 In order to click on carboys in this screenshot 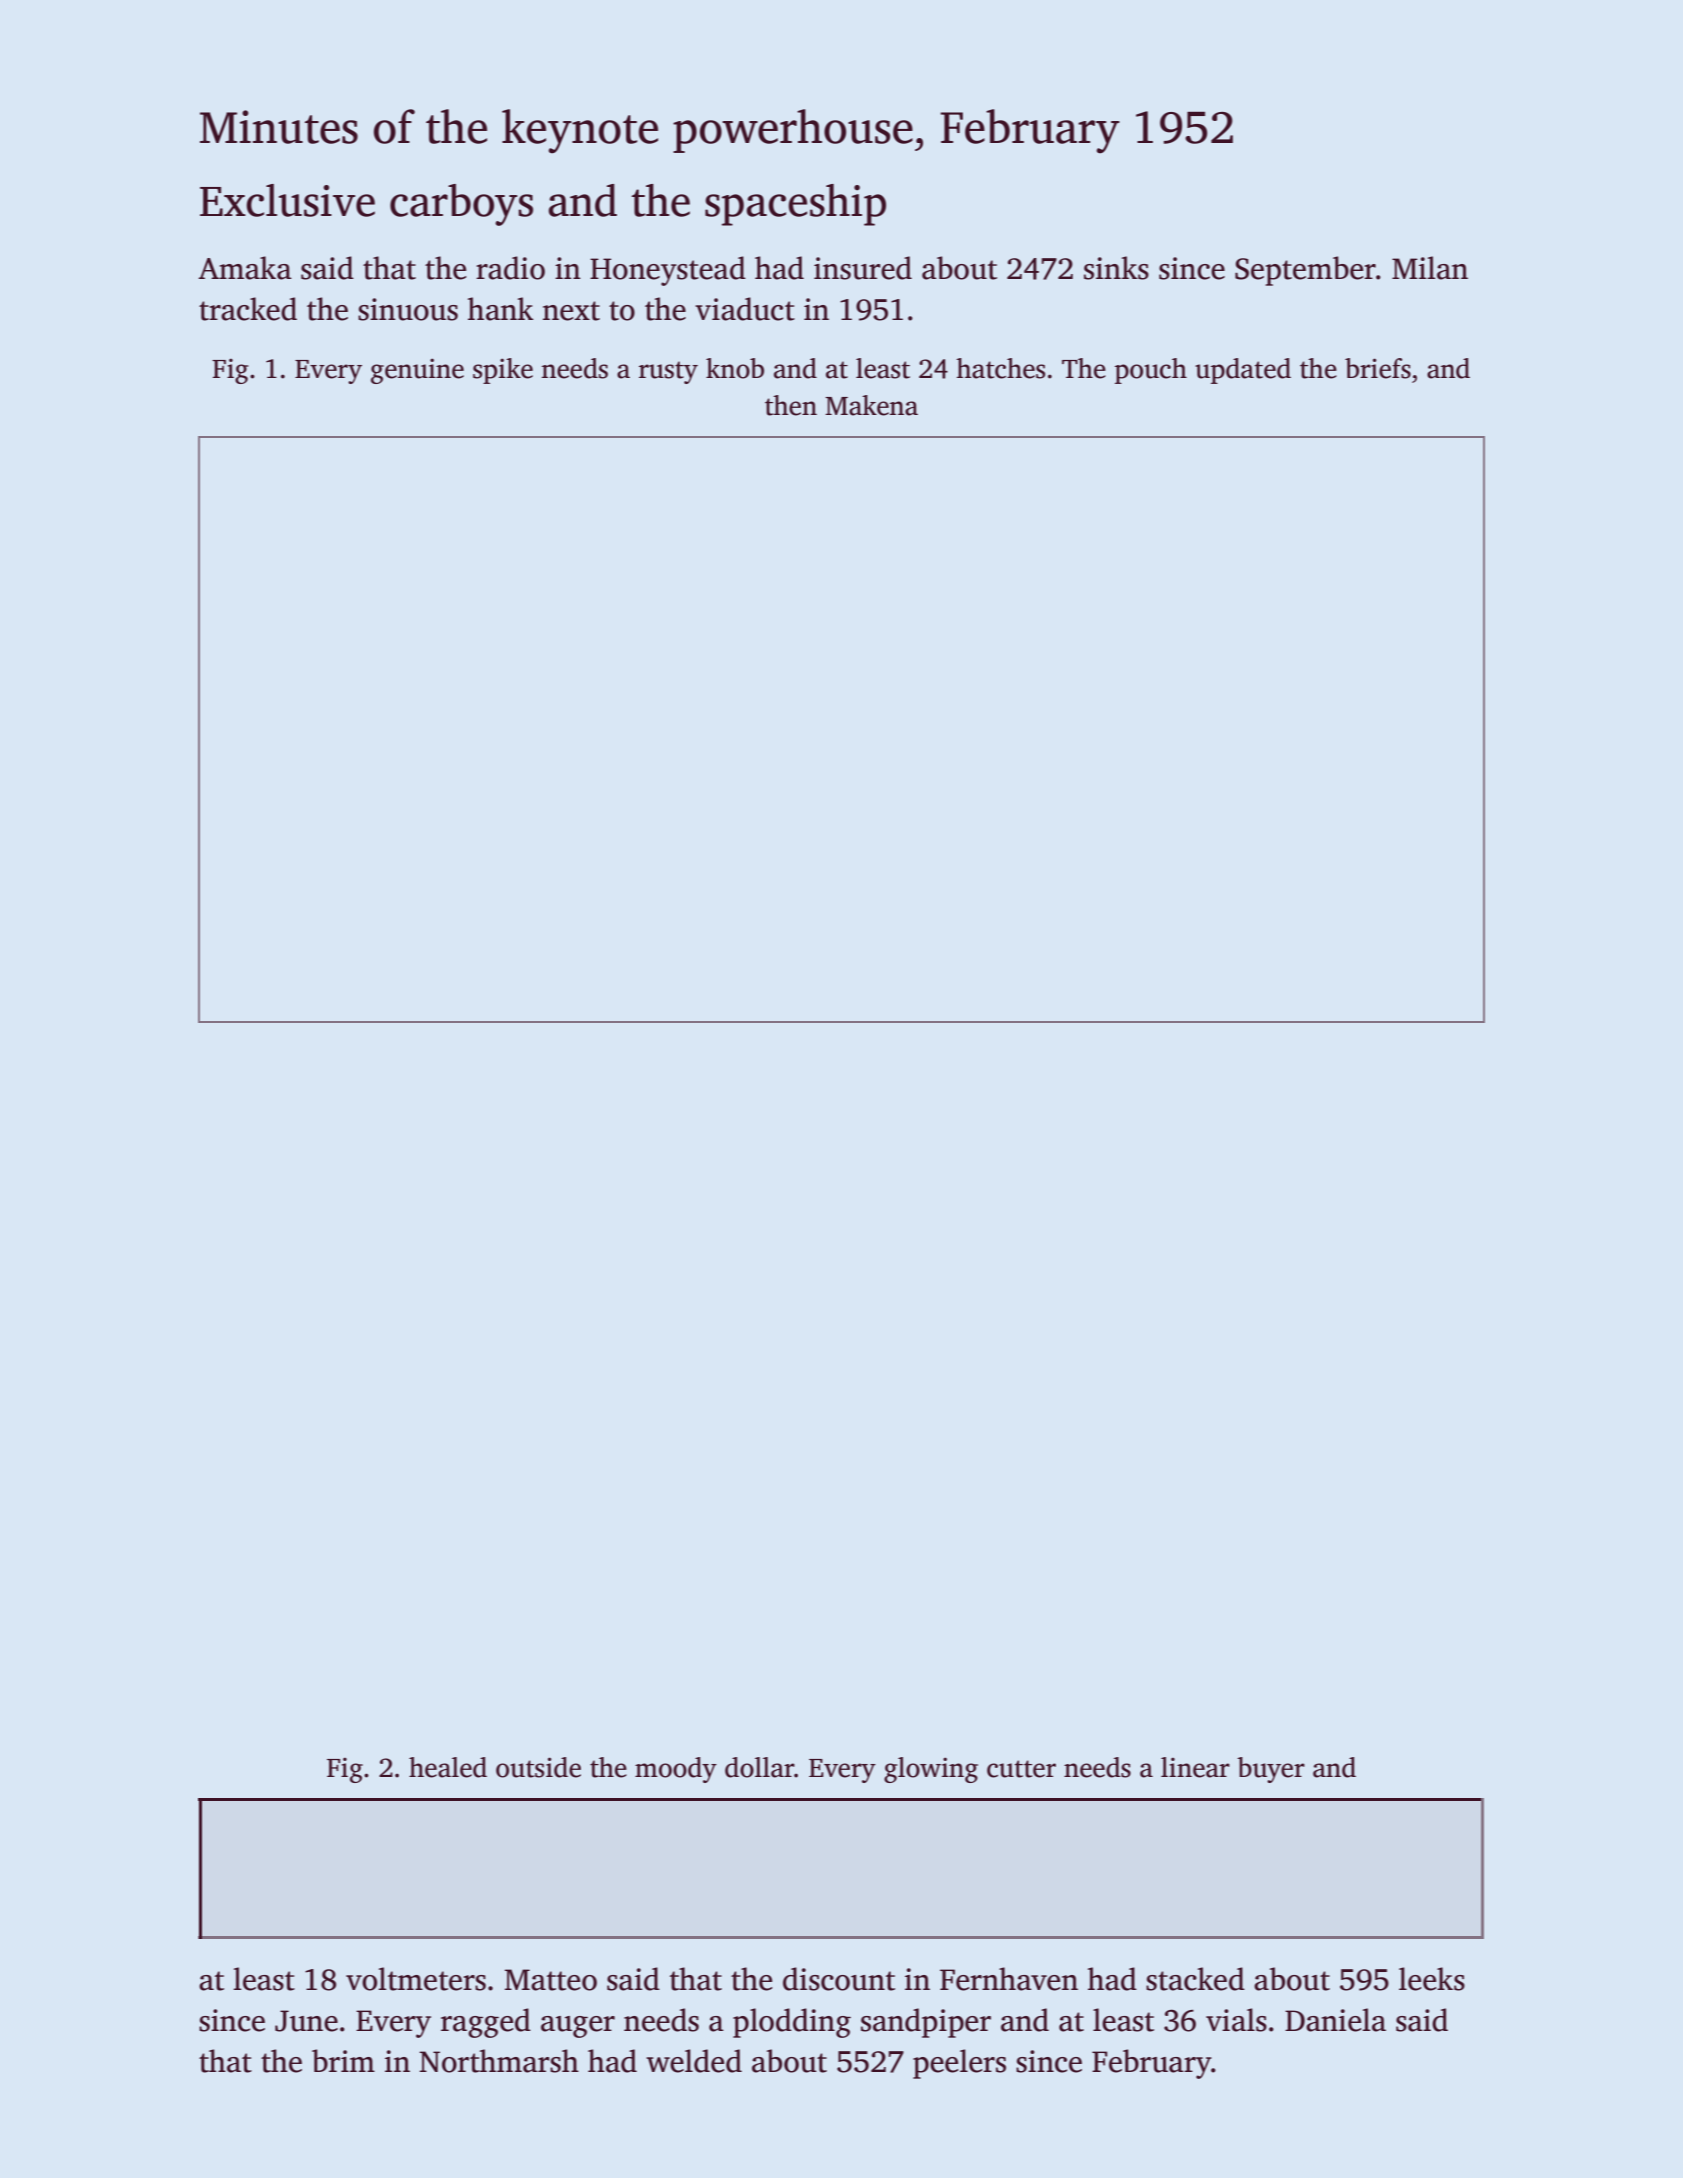, I will do `click(461, 205)`.
